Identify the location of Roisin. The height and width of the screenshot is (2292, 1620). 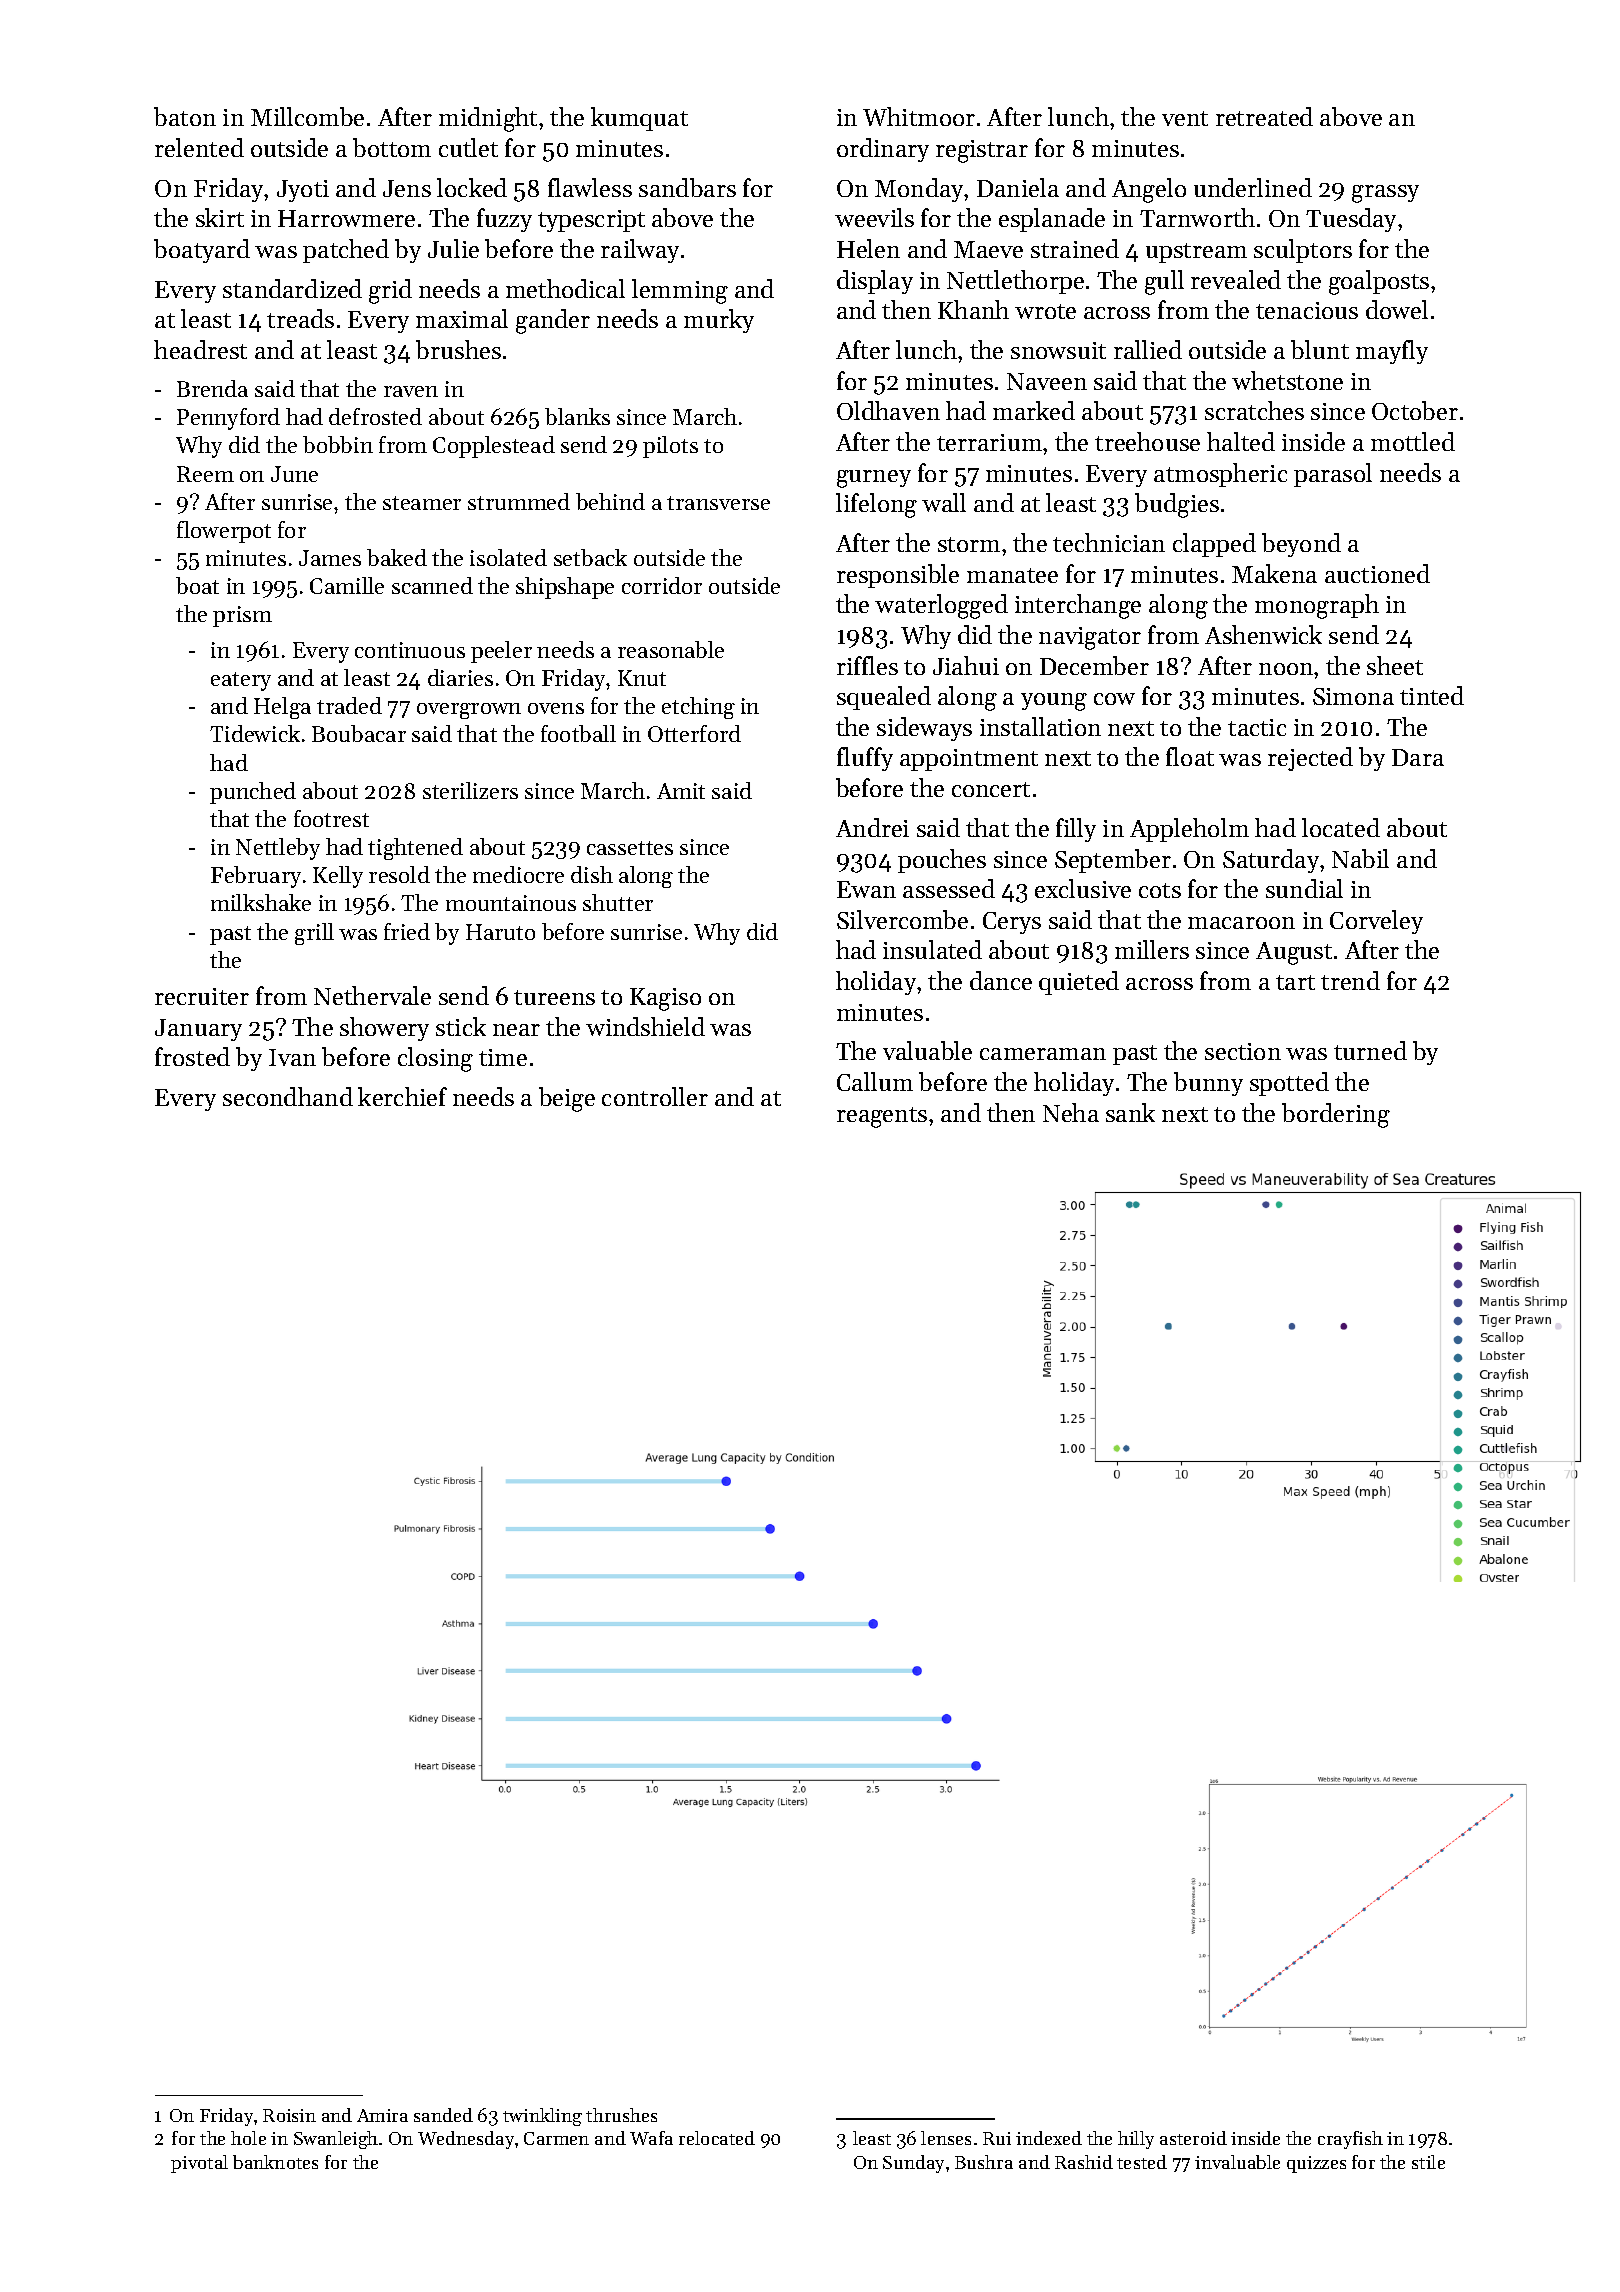
(289, 2115).
